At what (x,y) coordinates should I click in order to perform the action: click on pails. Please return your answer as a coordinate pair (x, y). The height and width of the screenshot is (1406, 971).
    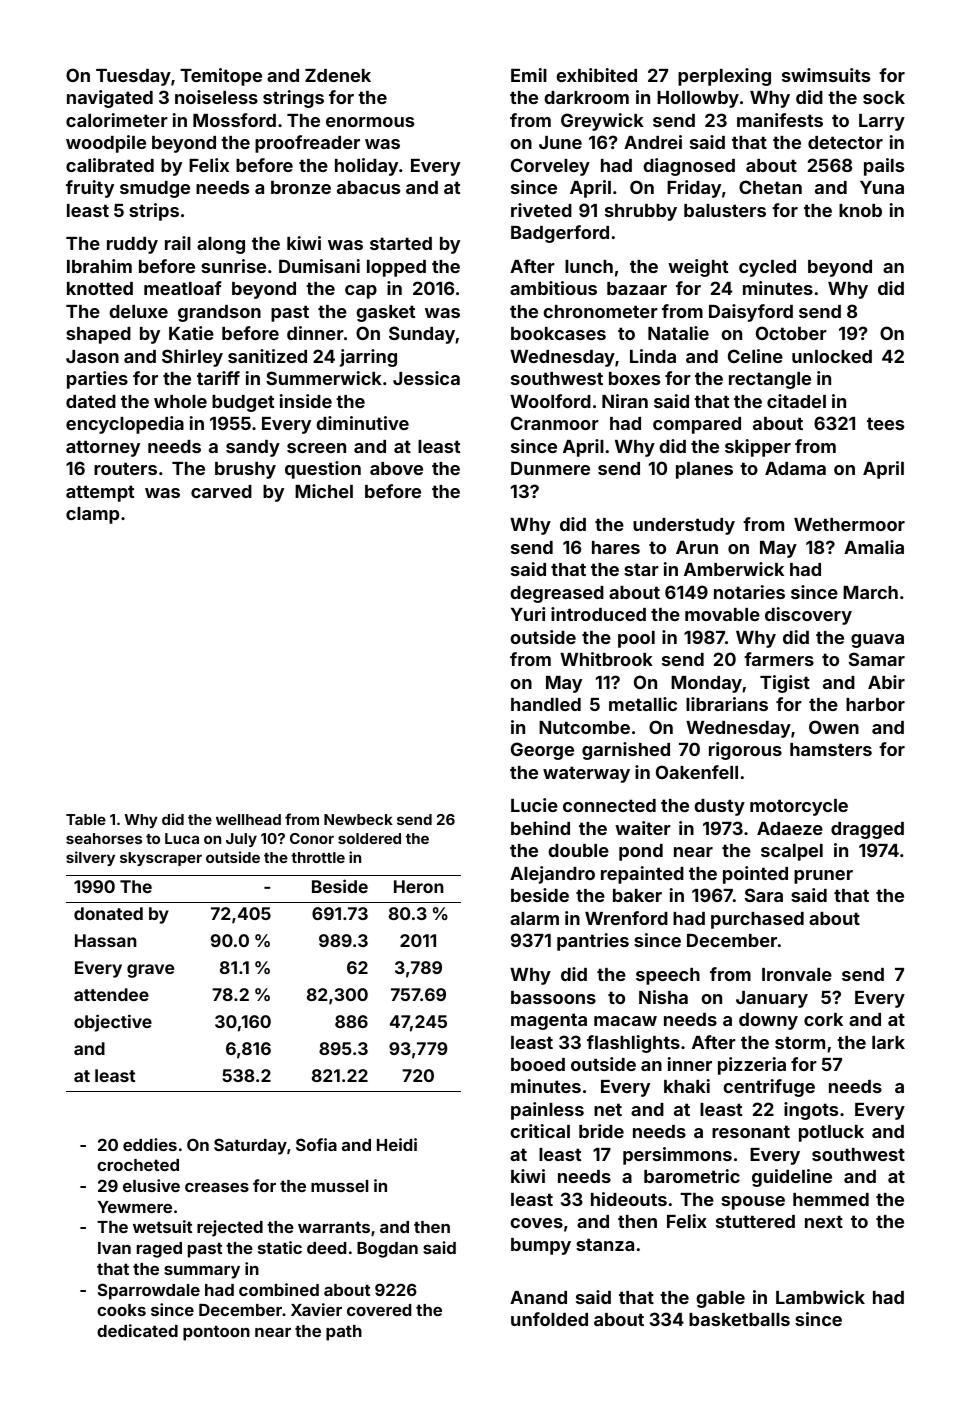
    Looking at the image, I should click on (884, 167).
